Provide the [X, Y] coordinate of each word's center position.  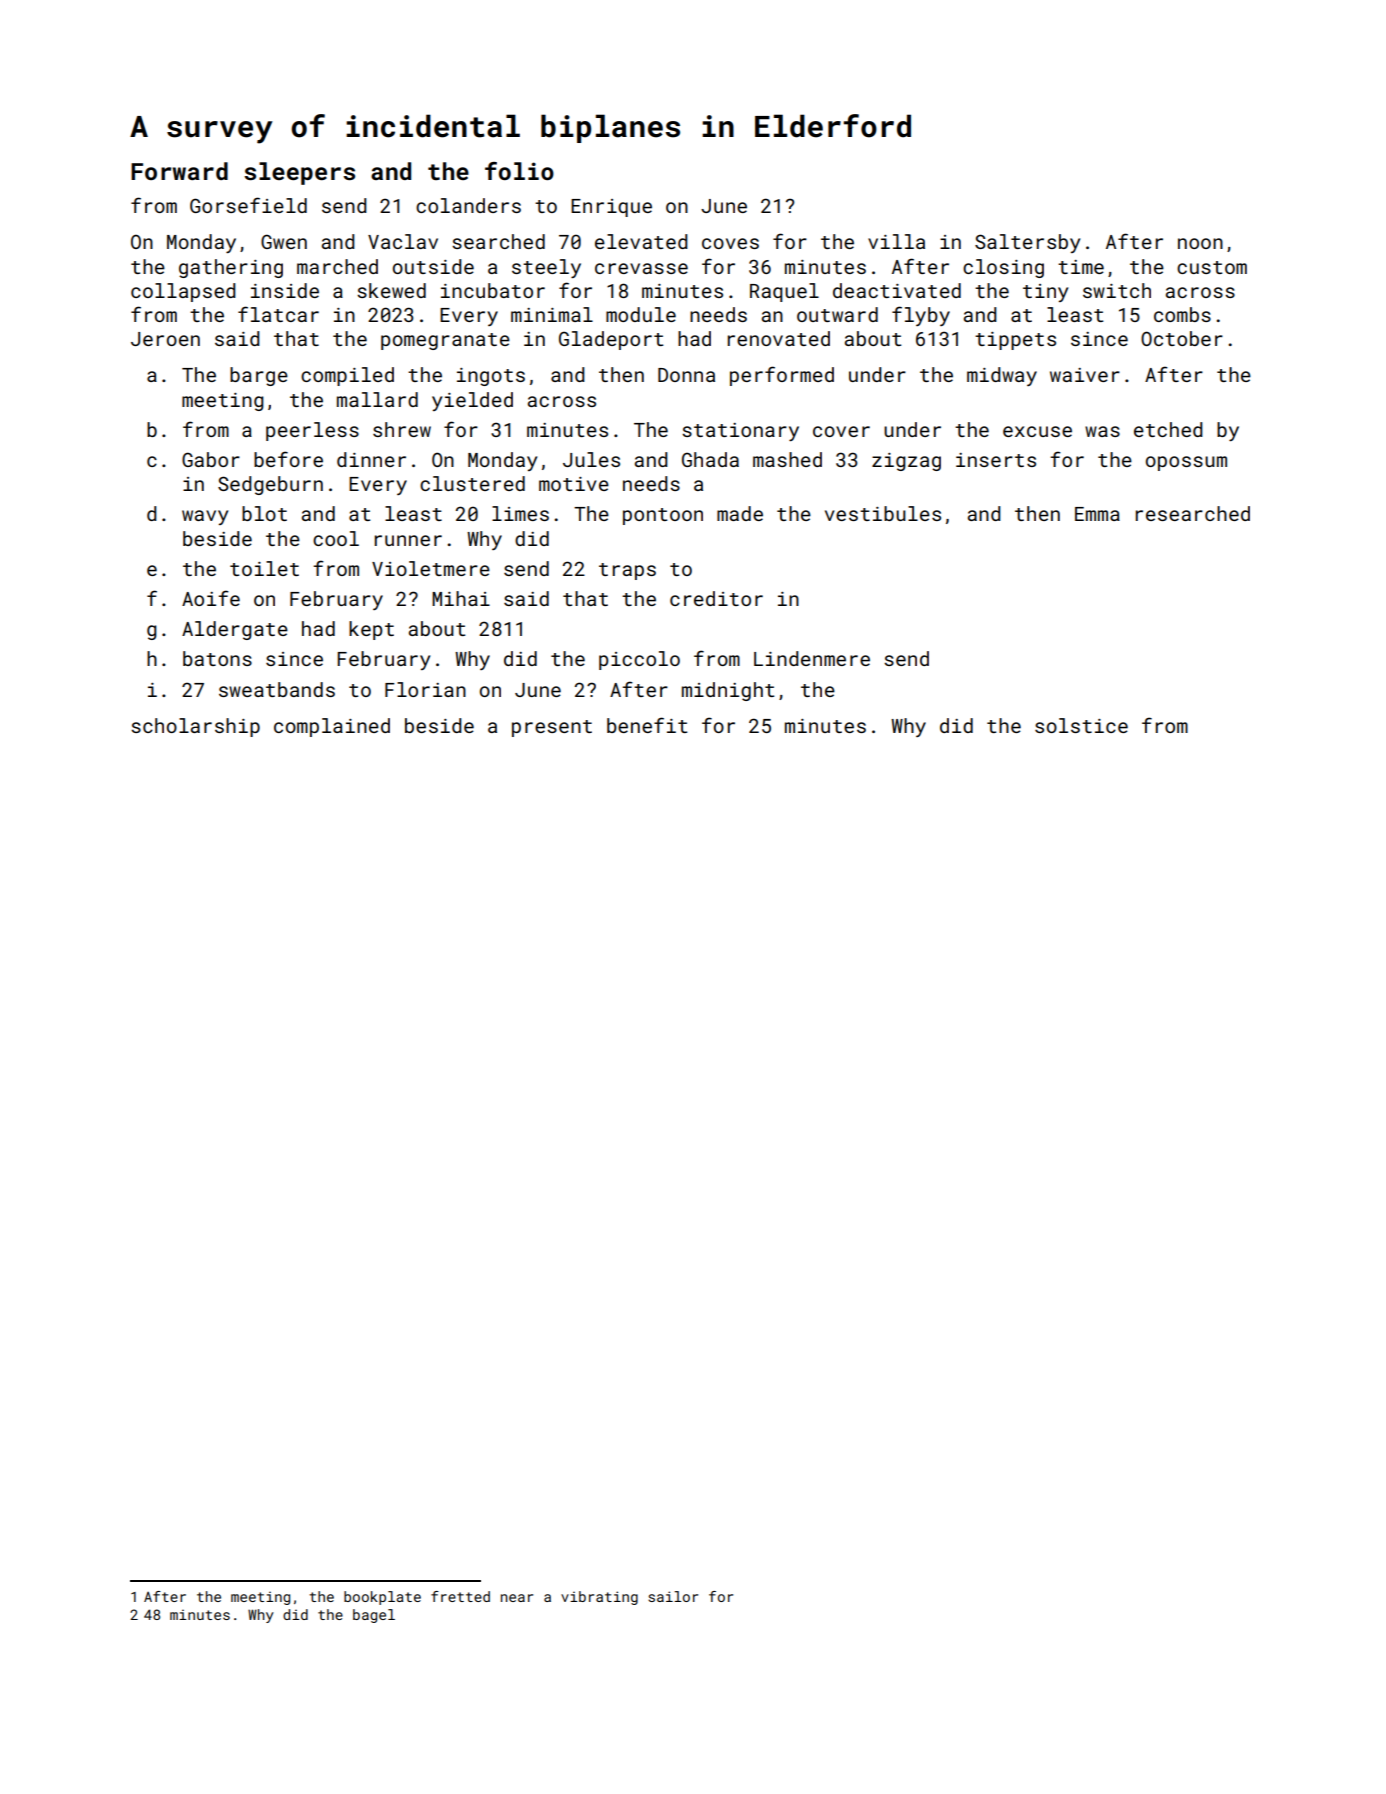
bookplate [382, 1598]
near [517, 1598]
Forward [179, 171]
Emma [1097, 514]
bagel [374, 1616]
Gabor [211, 459]
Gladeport [611, 340]
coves [730, 243]
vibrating [599, 1598]
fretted [460, 1596]
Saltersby [1027, 243]
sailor [673, 1596]
